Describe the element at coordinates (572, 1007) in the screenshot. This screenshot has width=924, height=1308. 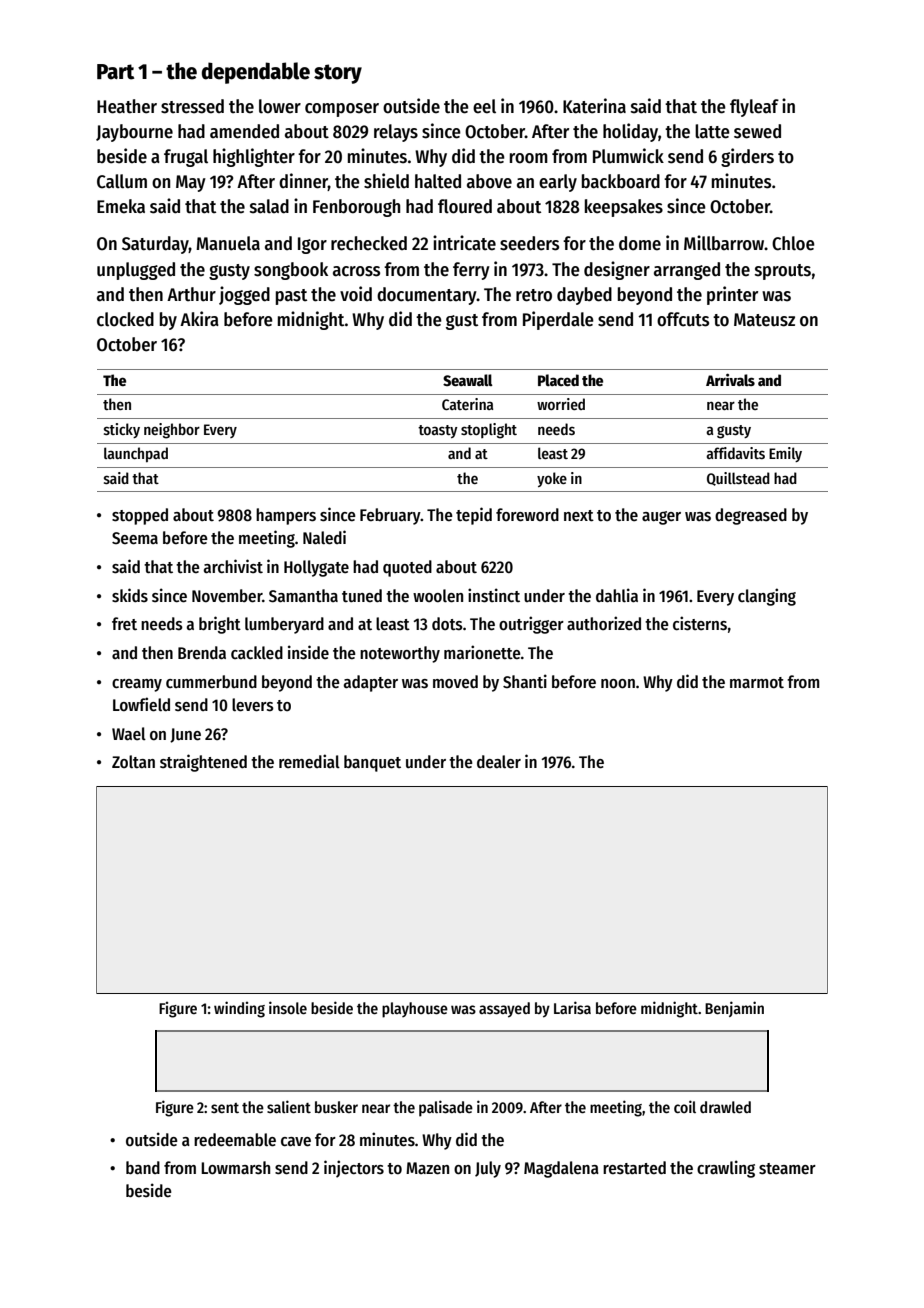
I see `Larisa` at that location.
